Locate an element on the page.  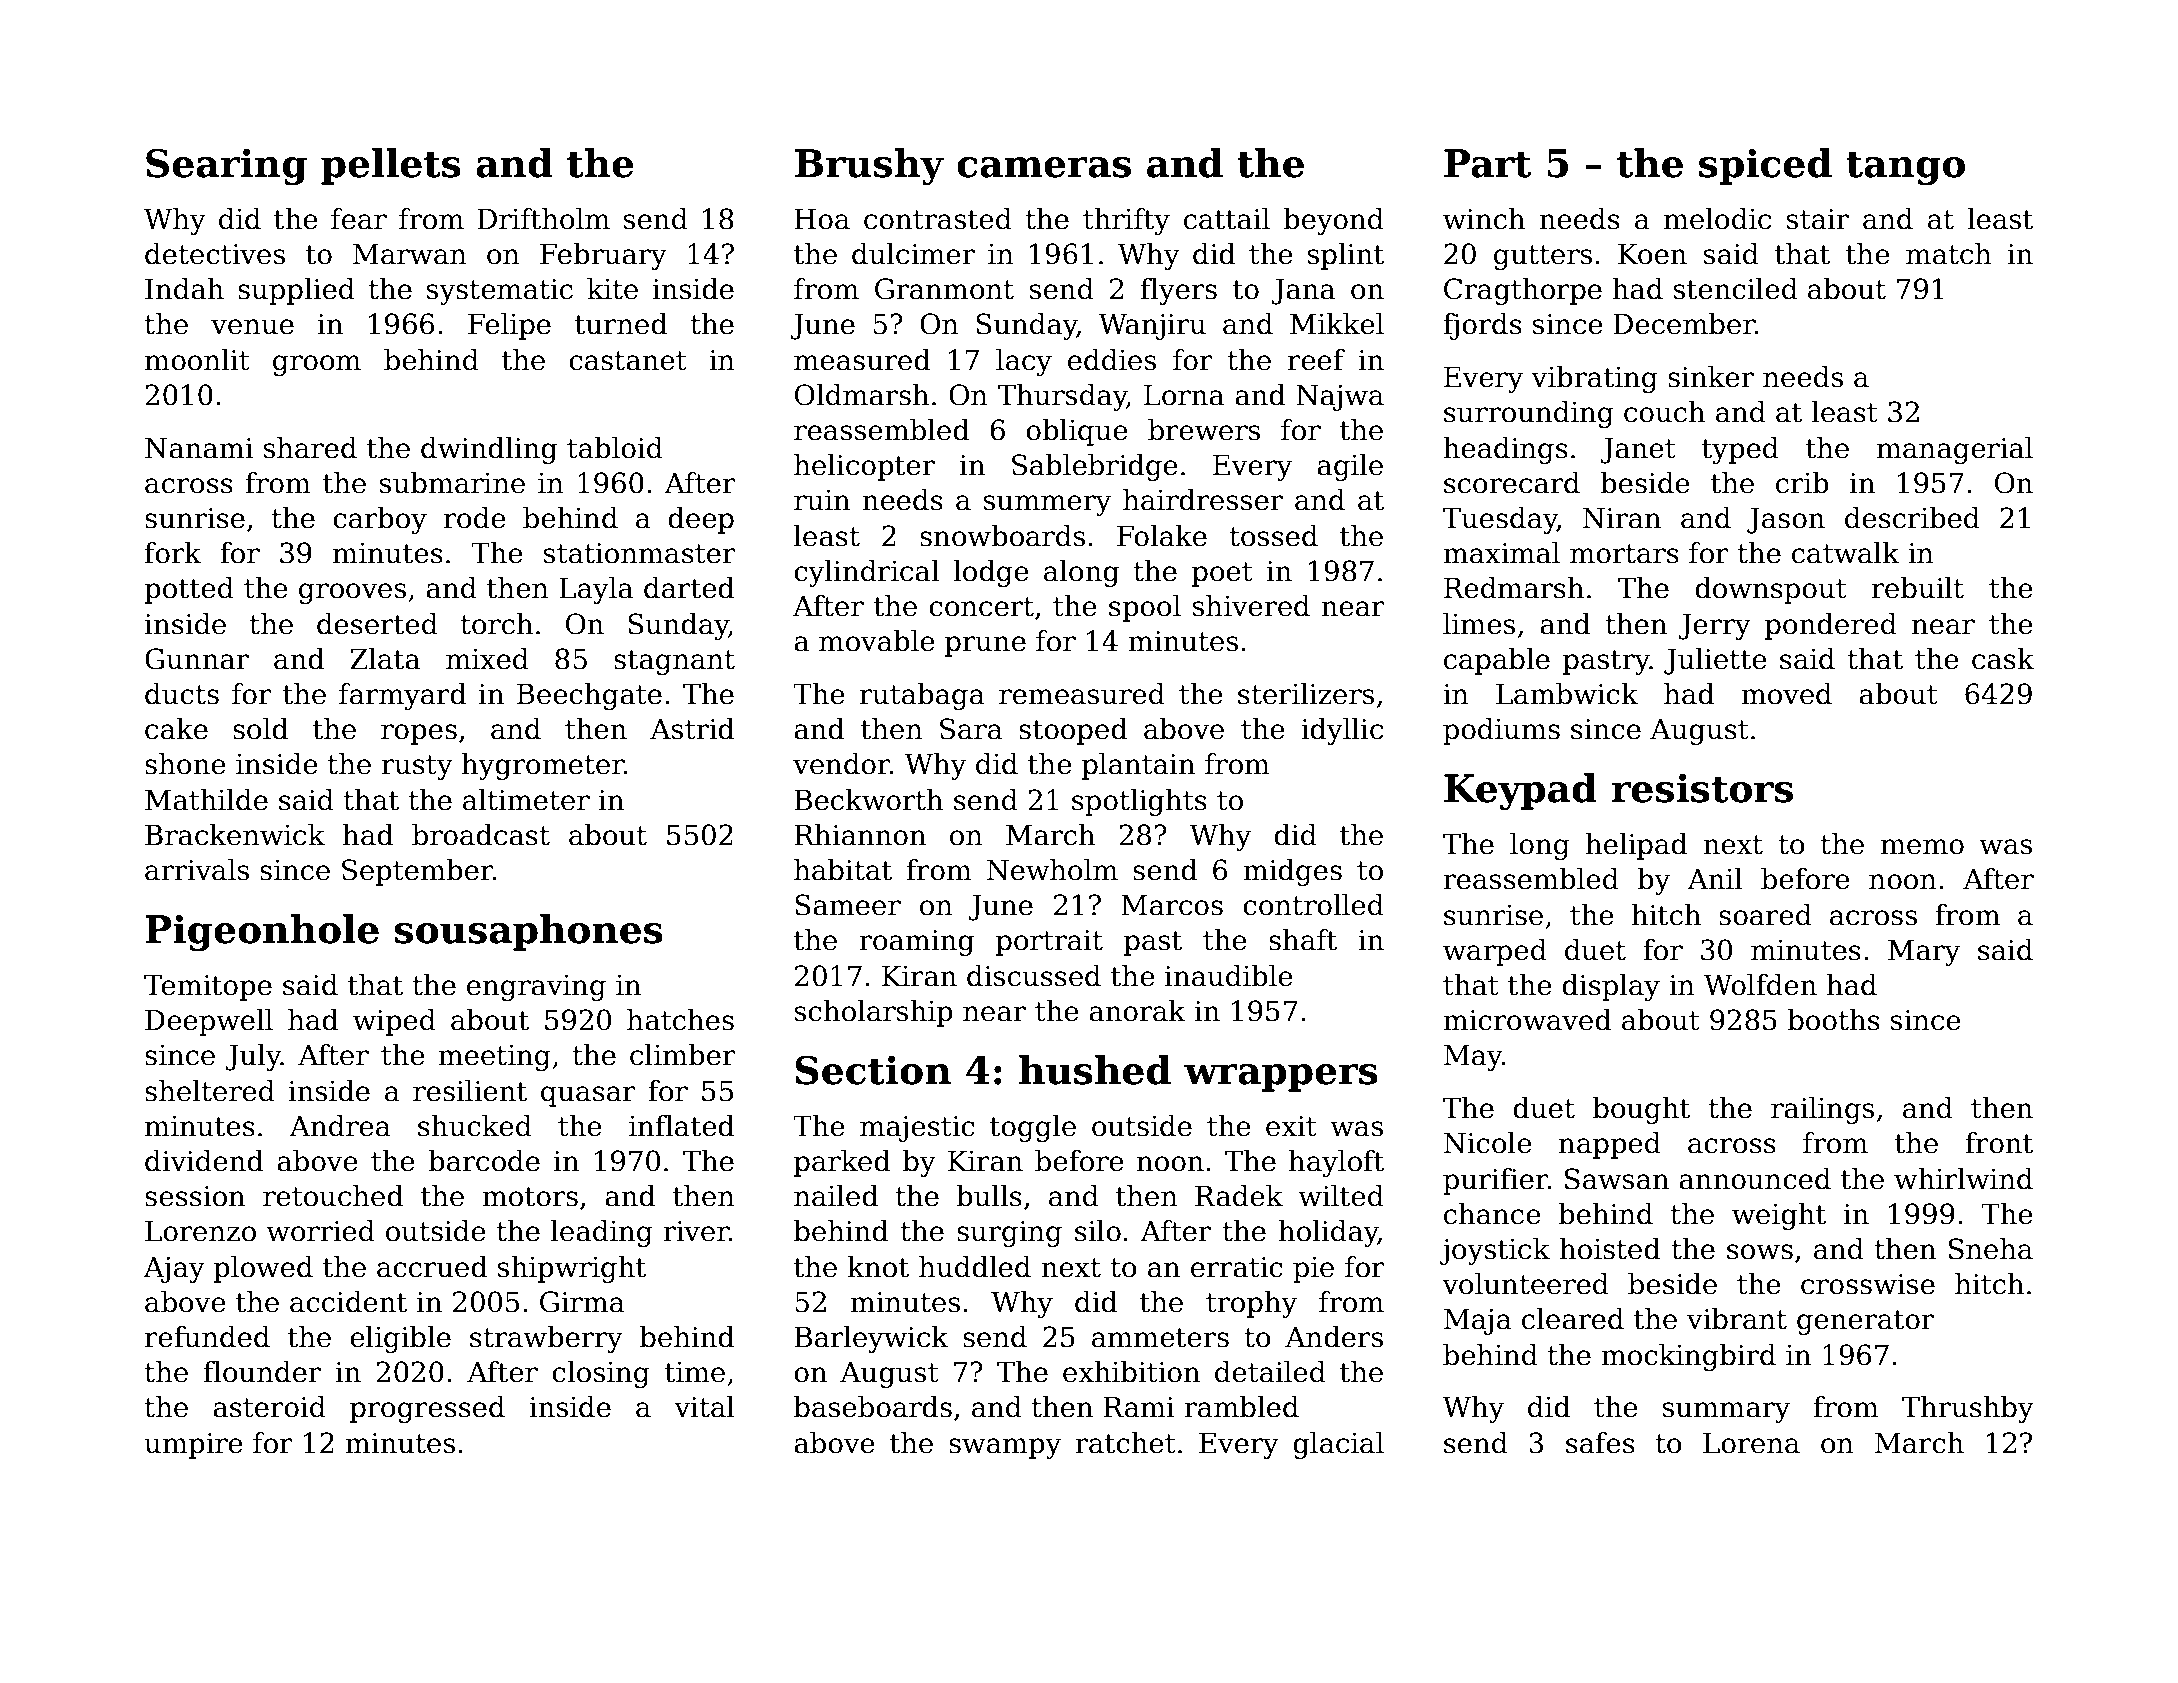
cattail is located at coordinates (1227, 219).
